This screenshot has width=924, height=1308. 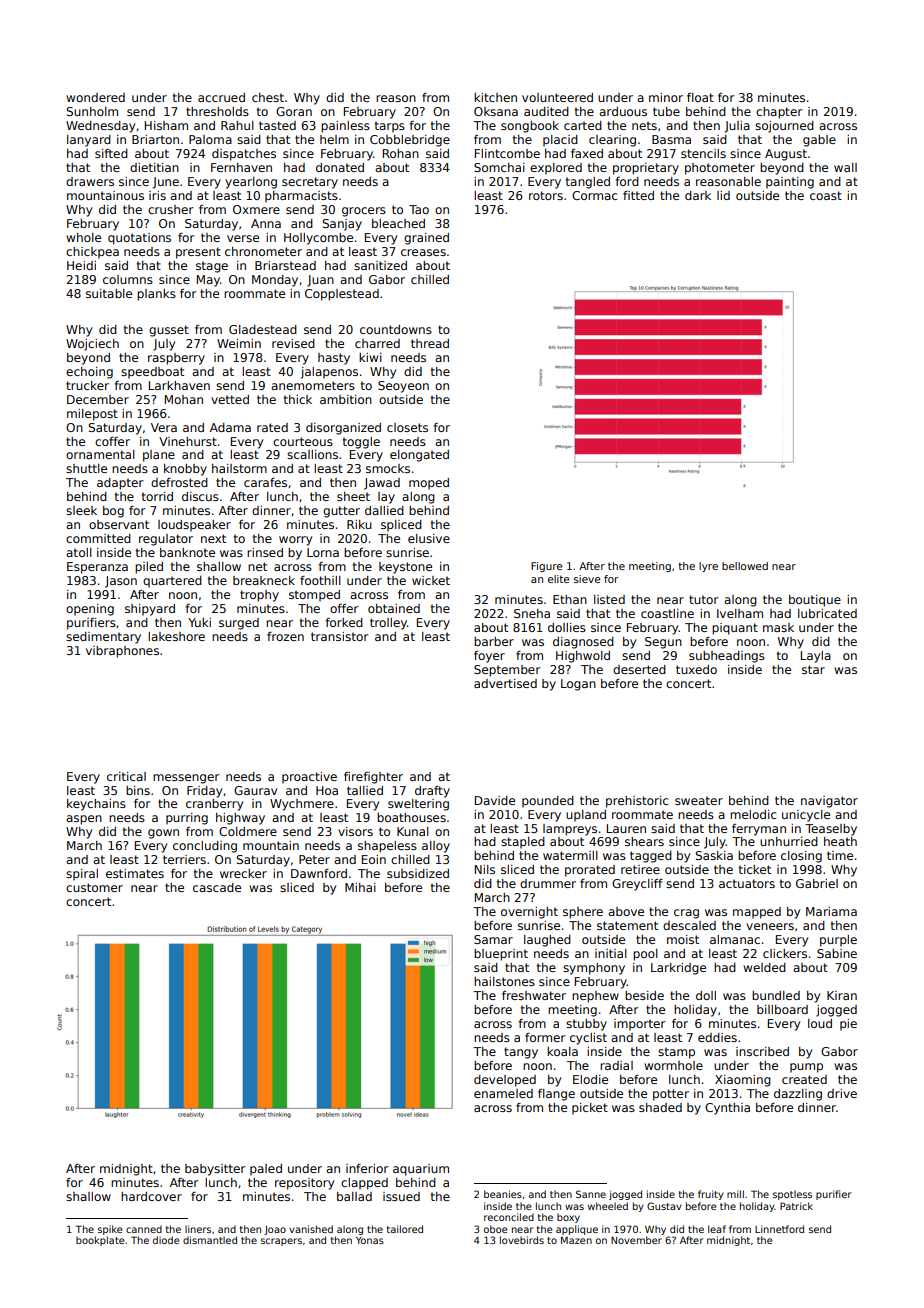 What do you see at coordinates (700, 97) in the screenshot?
I see `float` at bounding box center [700, 97].
